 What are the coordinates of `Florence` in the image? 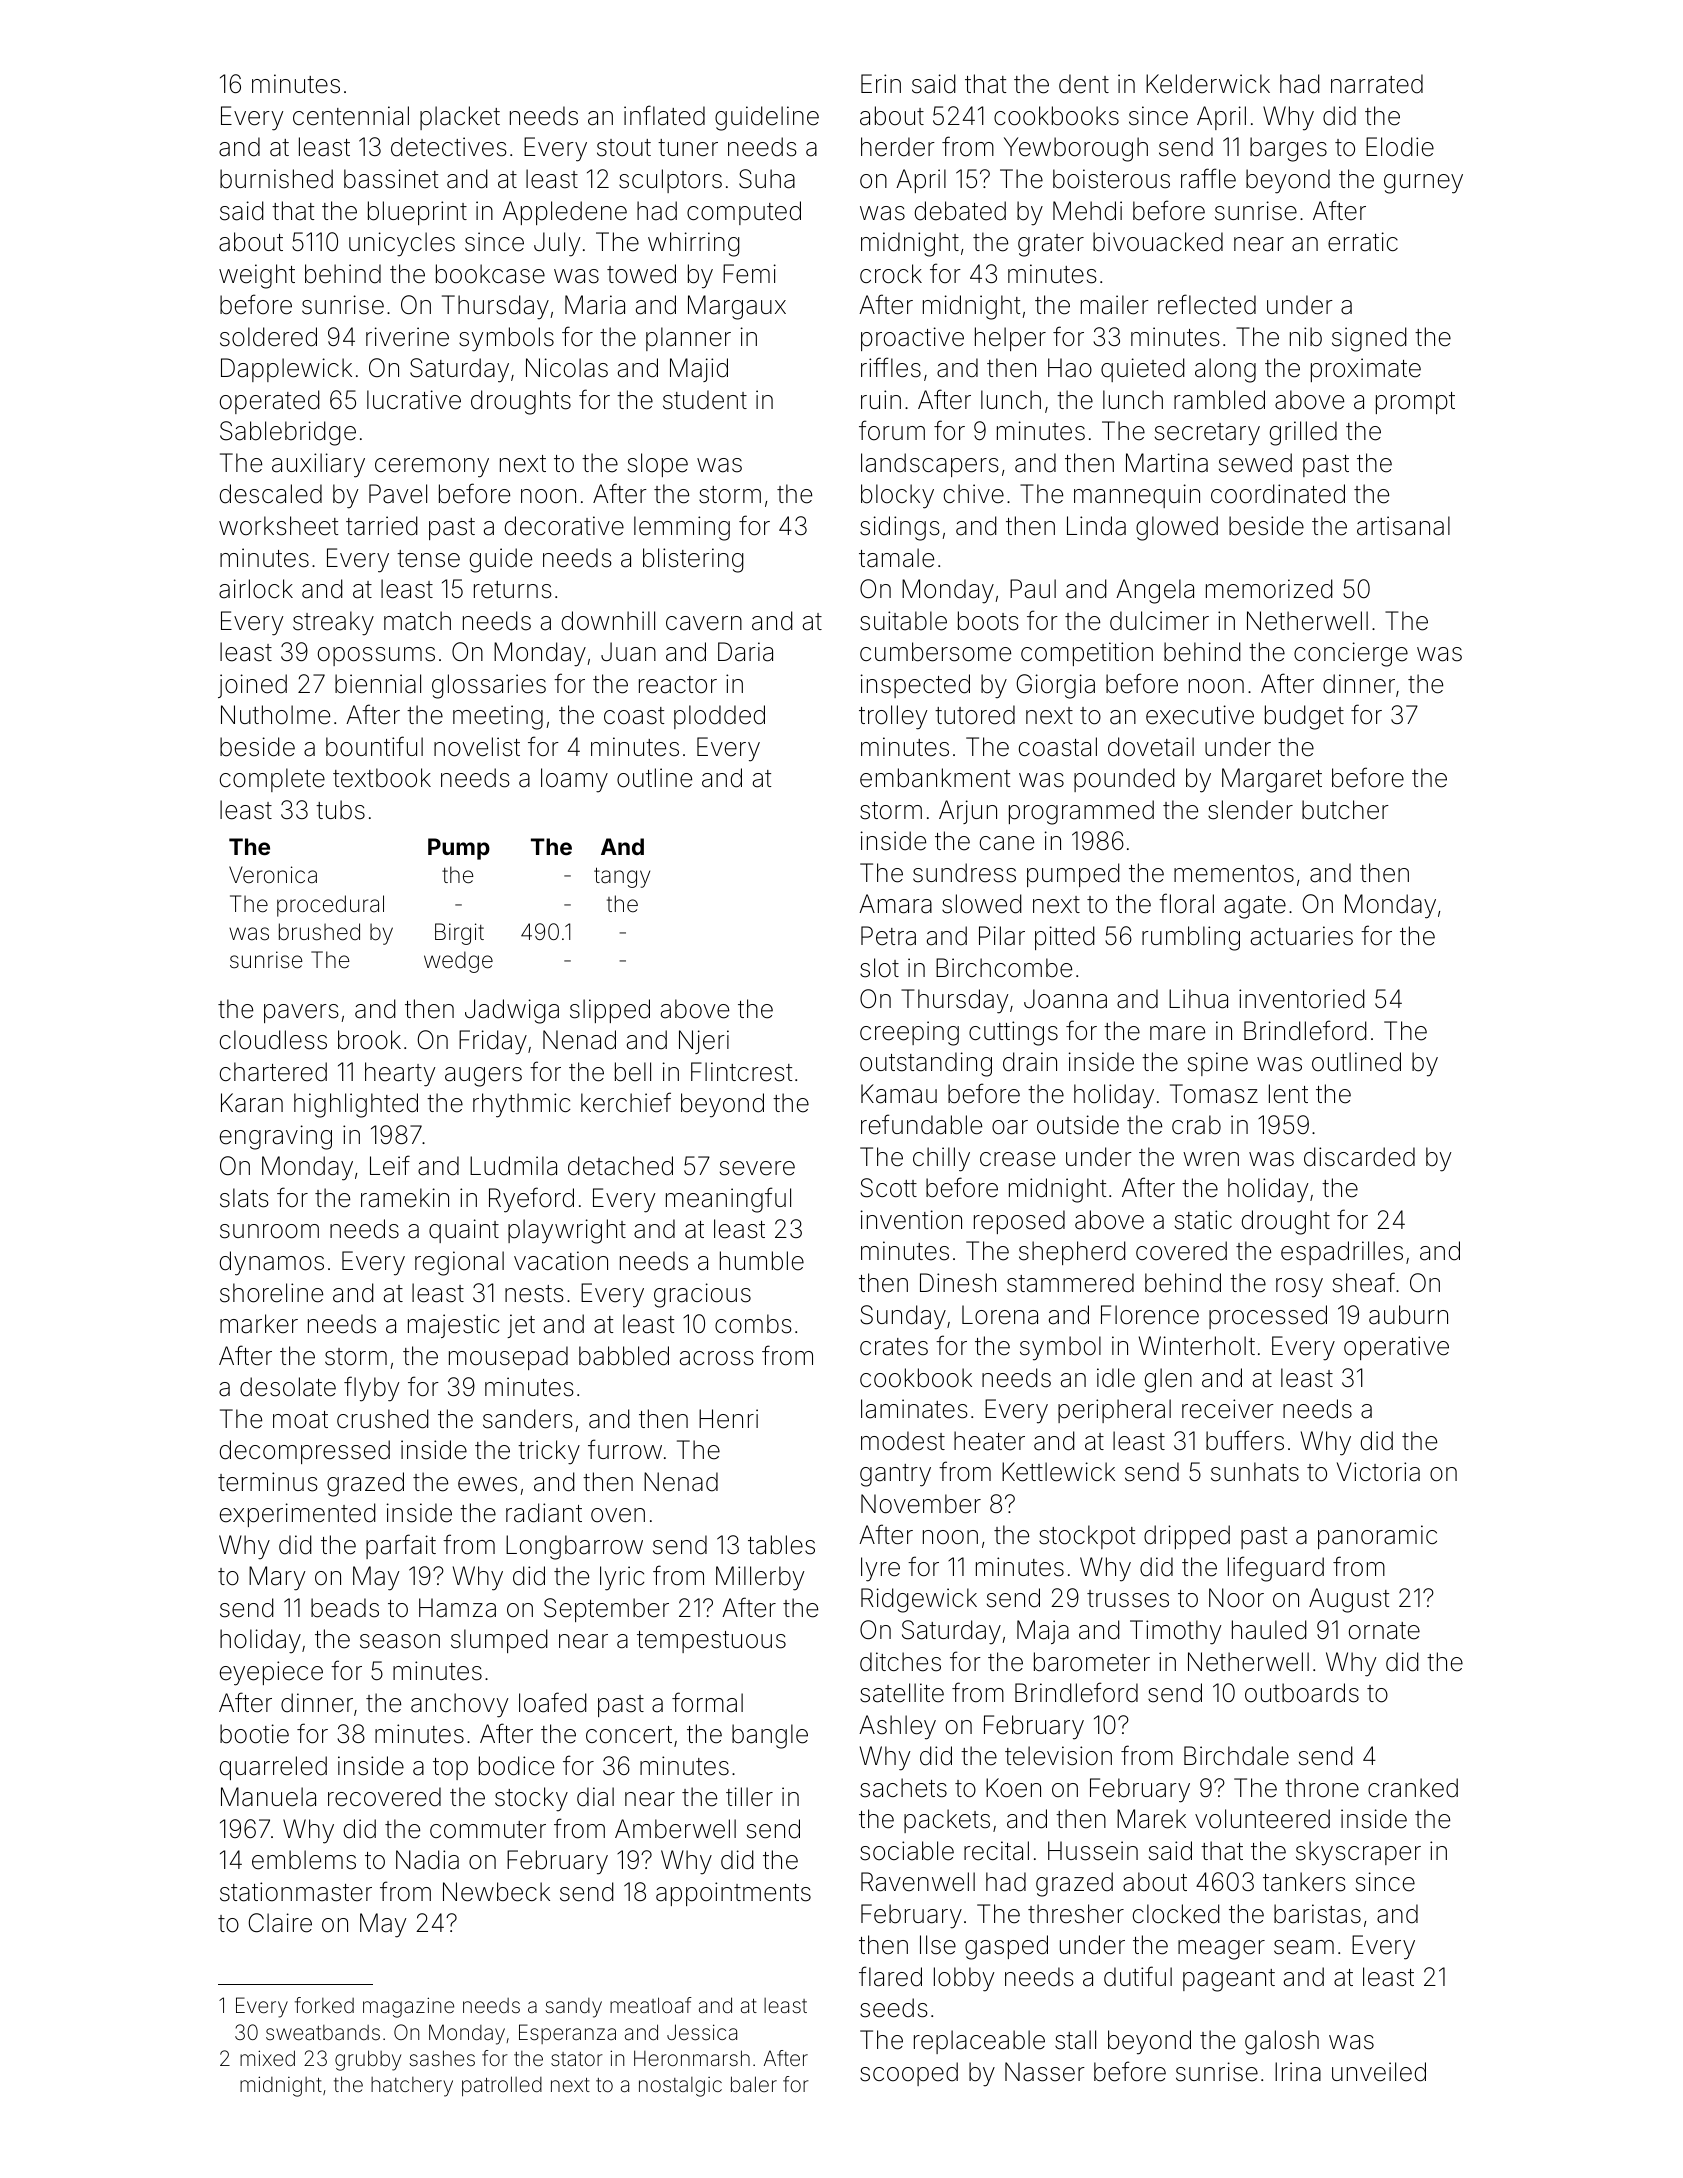 It's located at (1150, 1315).
